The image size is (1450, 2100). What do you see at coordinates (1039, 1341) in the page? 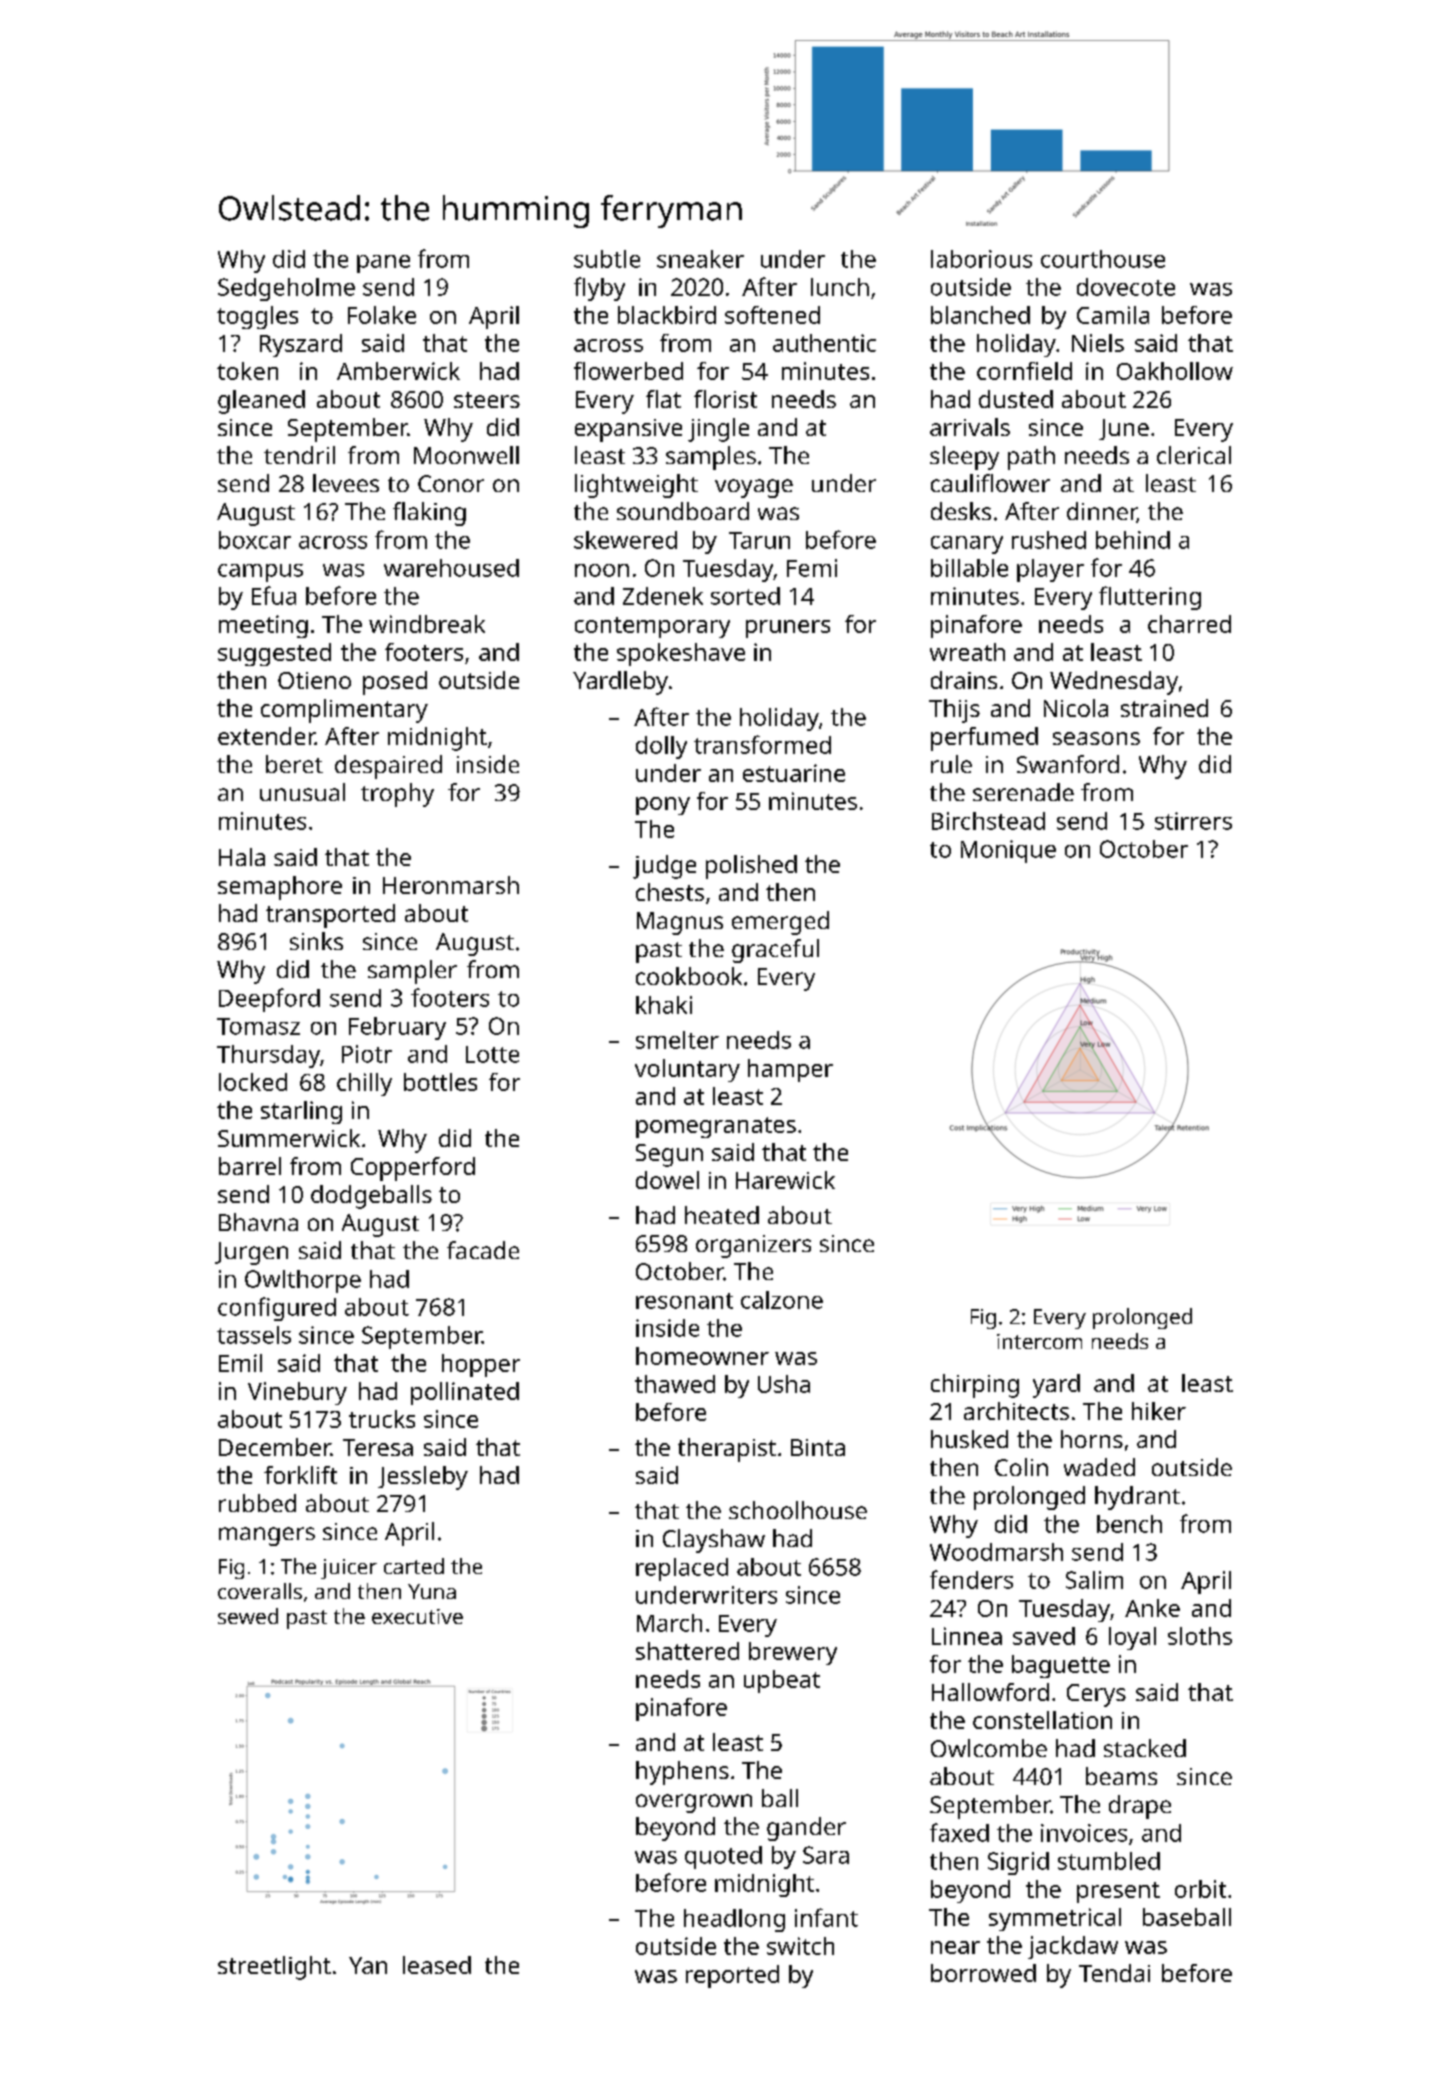
I see `intercom` at bounding box center [1039, 1341].
